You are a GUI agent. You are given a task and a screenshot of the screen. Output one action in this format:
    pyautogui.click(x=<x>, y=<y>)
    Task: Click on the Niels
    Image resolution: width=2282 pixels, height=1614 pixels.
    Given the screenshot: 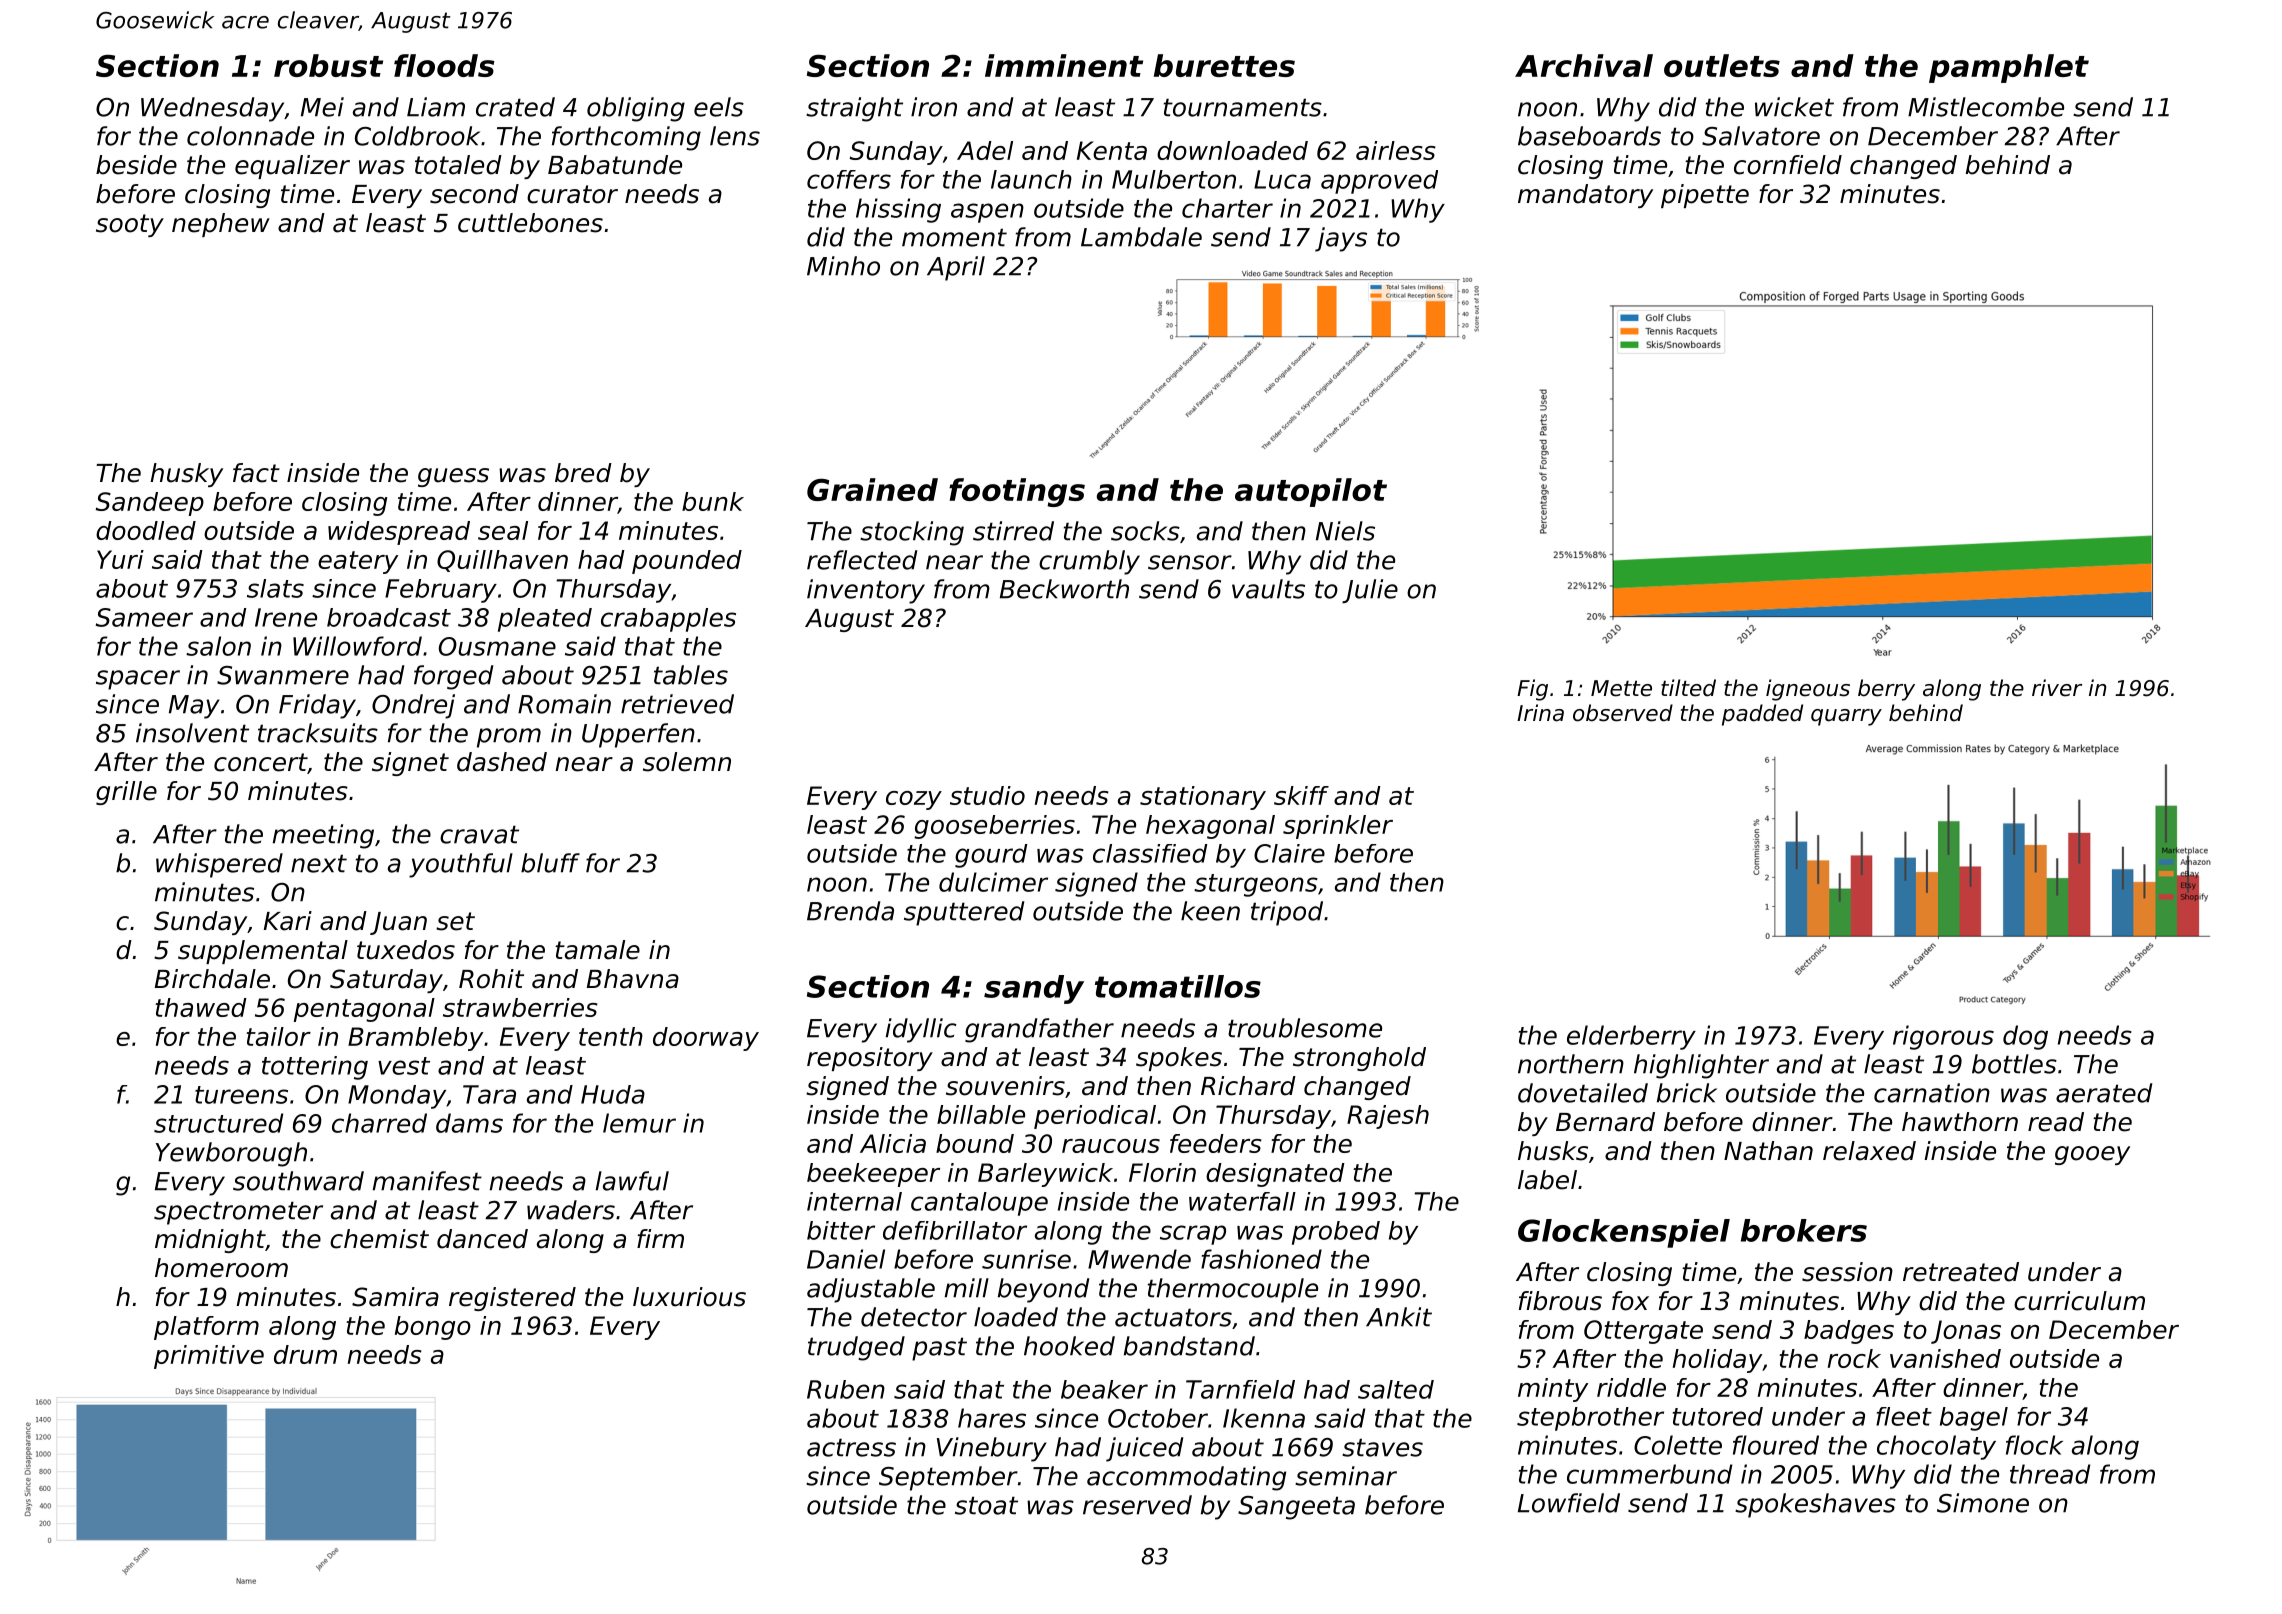 What is the action you would take?
    pyautogui.click(x=1345, y=531)
